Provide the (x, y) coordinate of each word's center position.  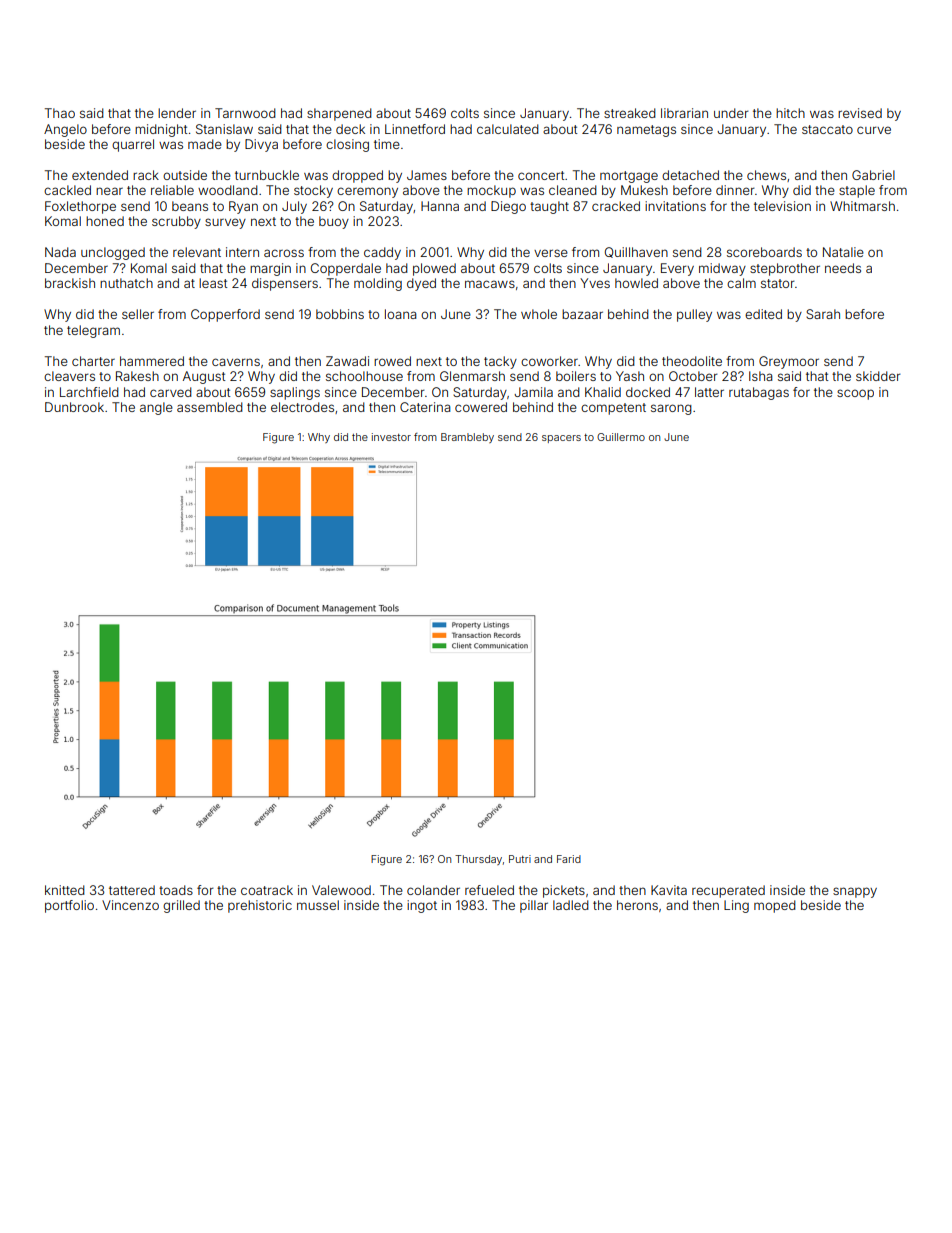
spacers (561, 439)
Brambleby (467, 438)
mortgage (629, 177)
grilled (181, 906)
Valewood (341, 890)
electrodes (302, 407)
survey (225, 223)
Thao (60, 113)
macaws (490, 284)
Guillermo (621, 437)
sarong (671, 409)
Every (677, 269)
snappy (855, 892)
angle (156, 408)
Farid (569, 859)
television (782, 206)
